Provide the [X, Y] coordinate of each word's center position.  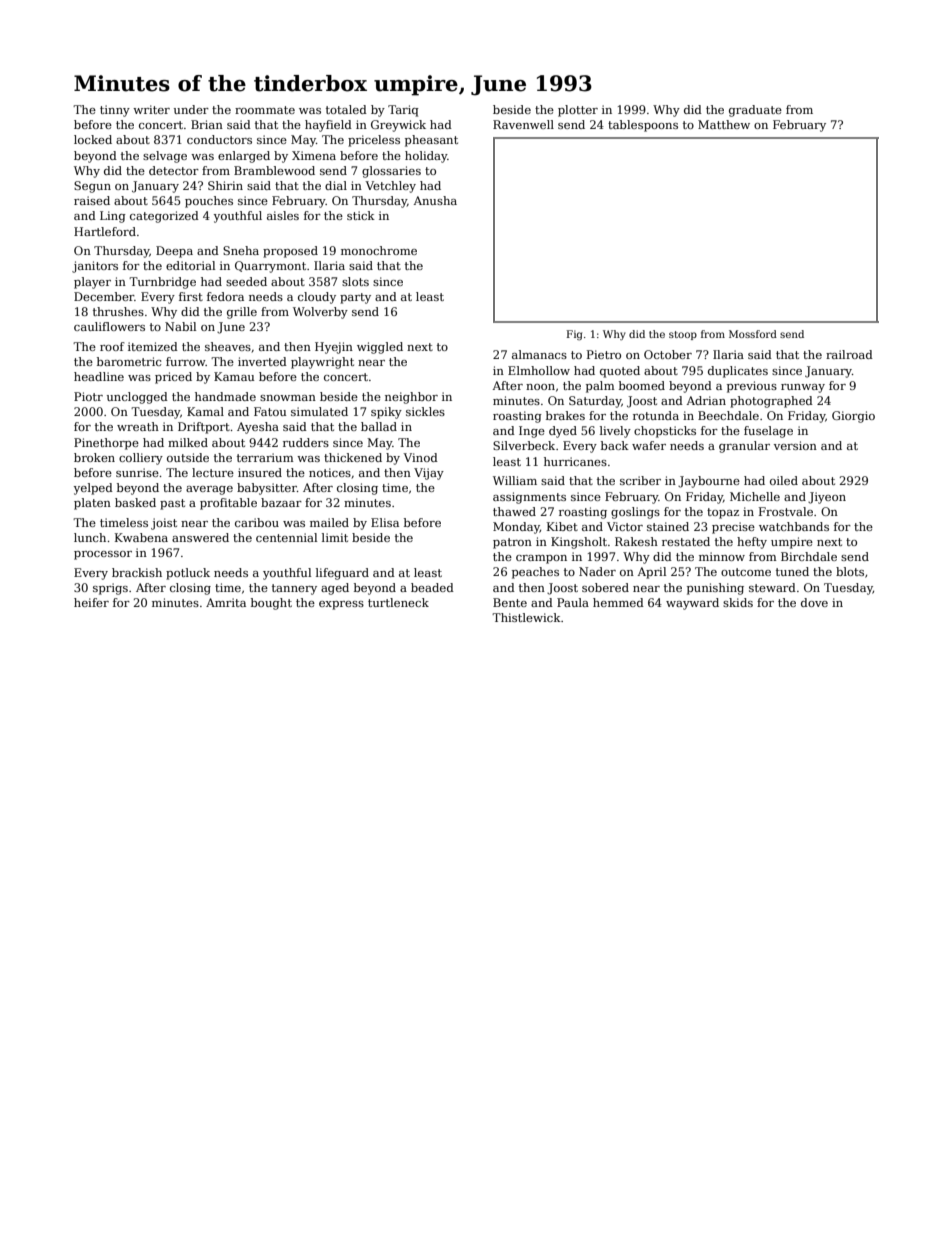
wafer [649, 445]
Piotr [88, 396]
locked [93, 139]
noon [540, 387]
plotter [578, 111]
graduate [755, 111]
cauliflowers [109, 326]
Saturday [595, 402]
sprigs [110, 589]
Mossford [753, 334]
